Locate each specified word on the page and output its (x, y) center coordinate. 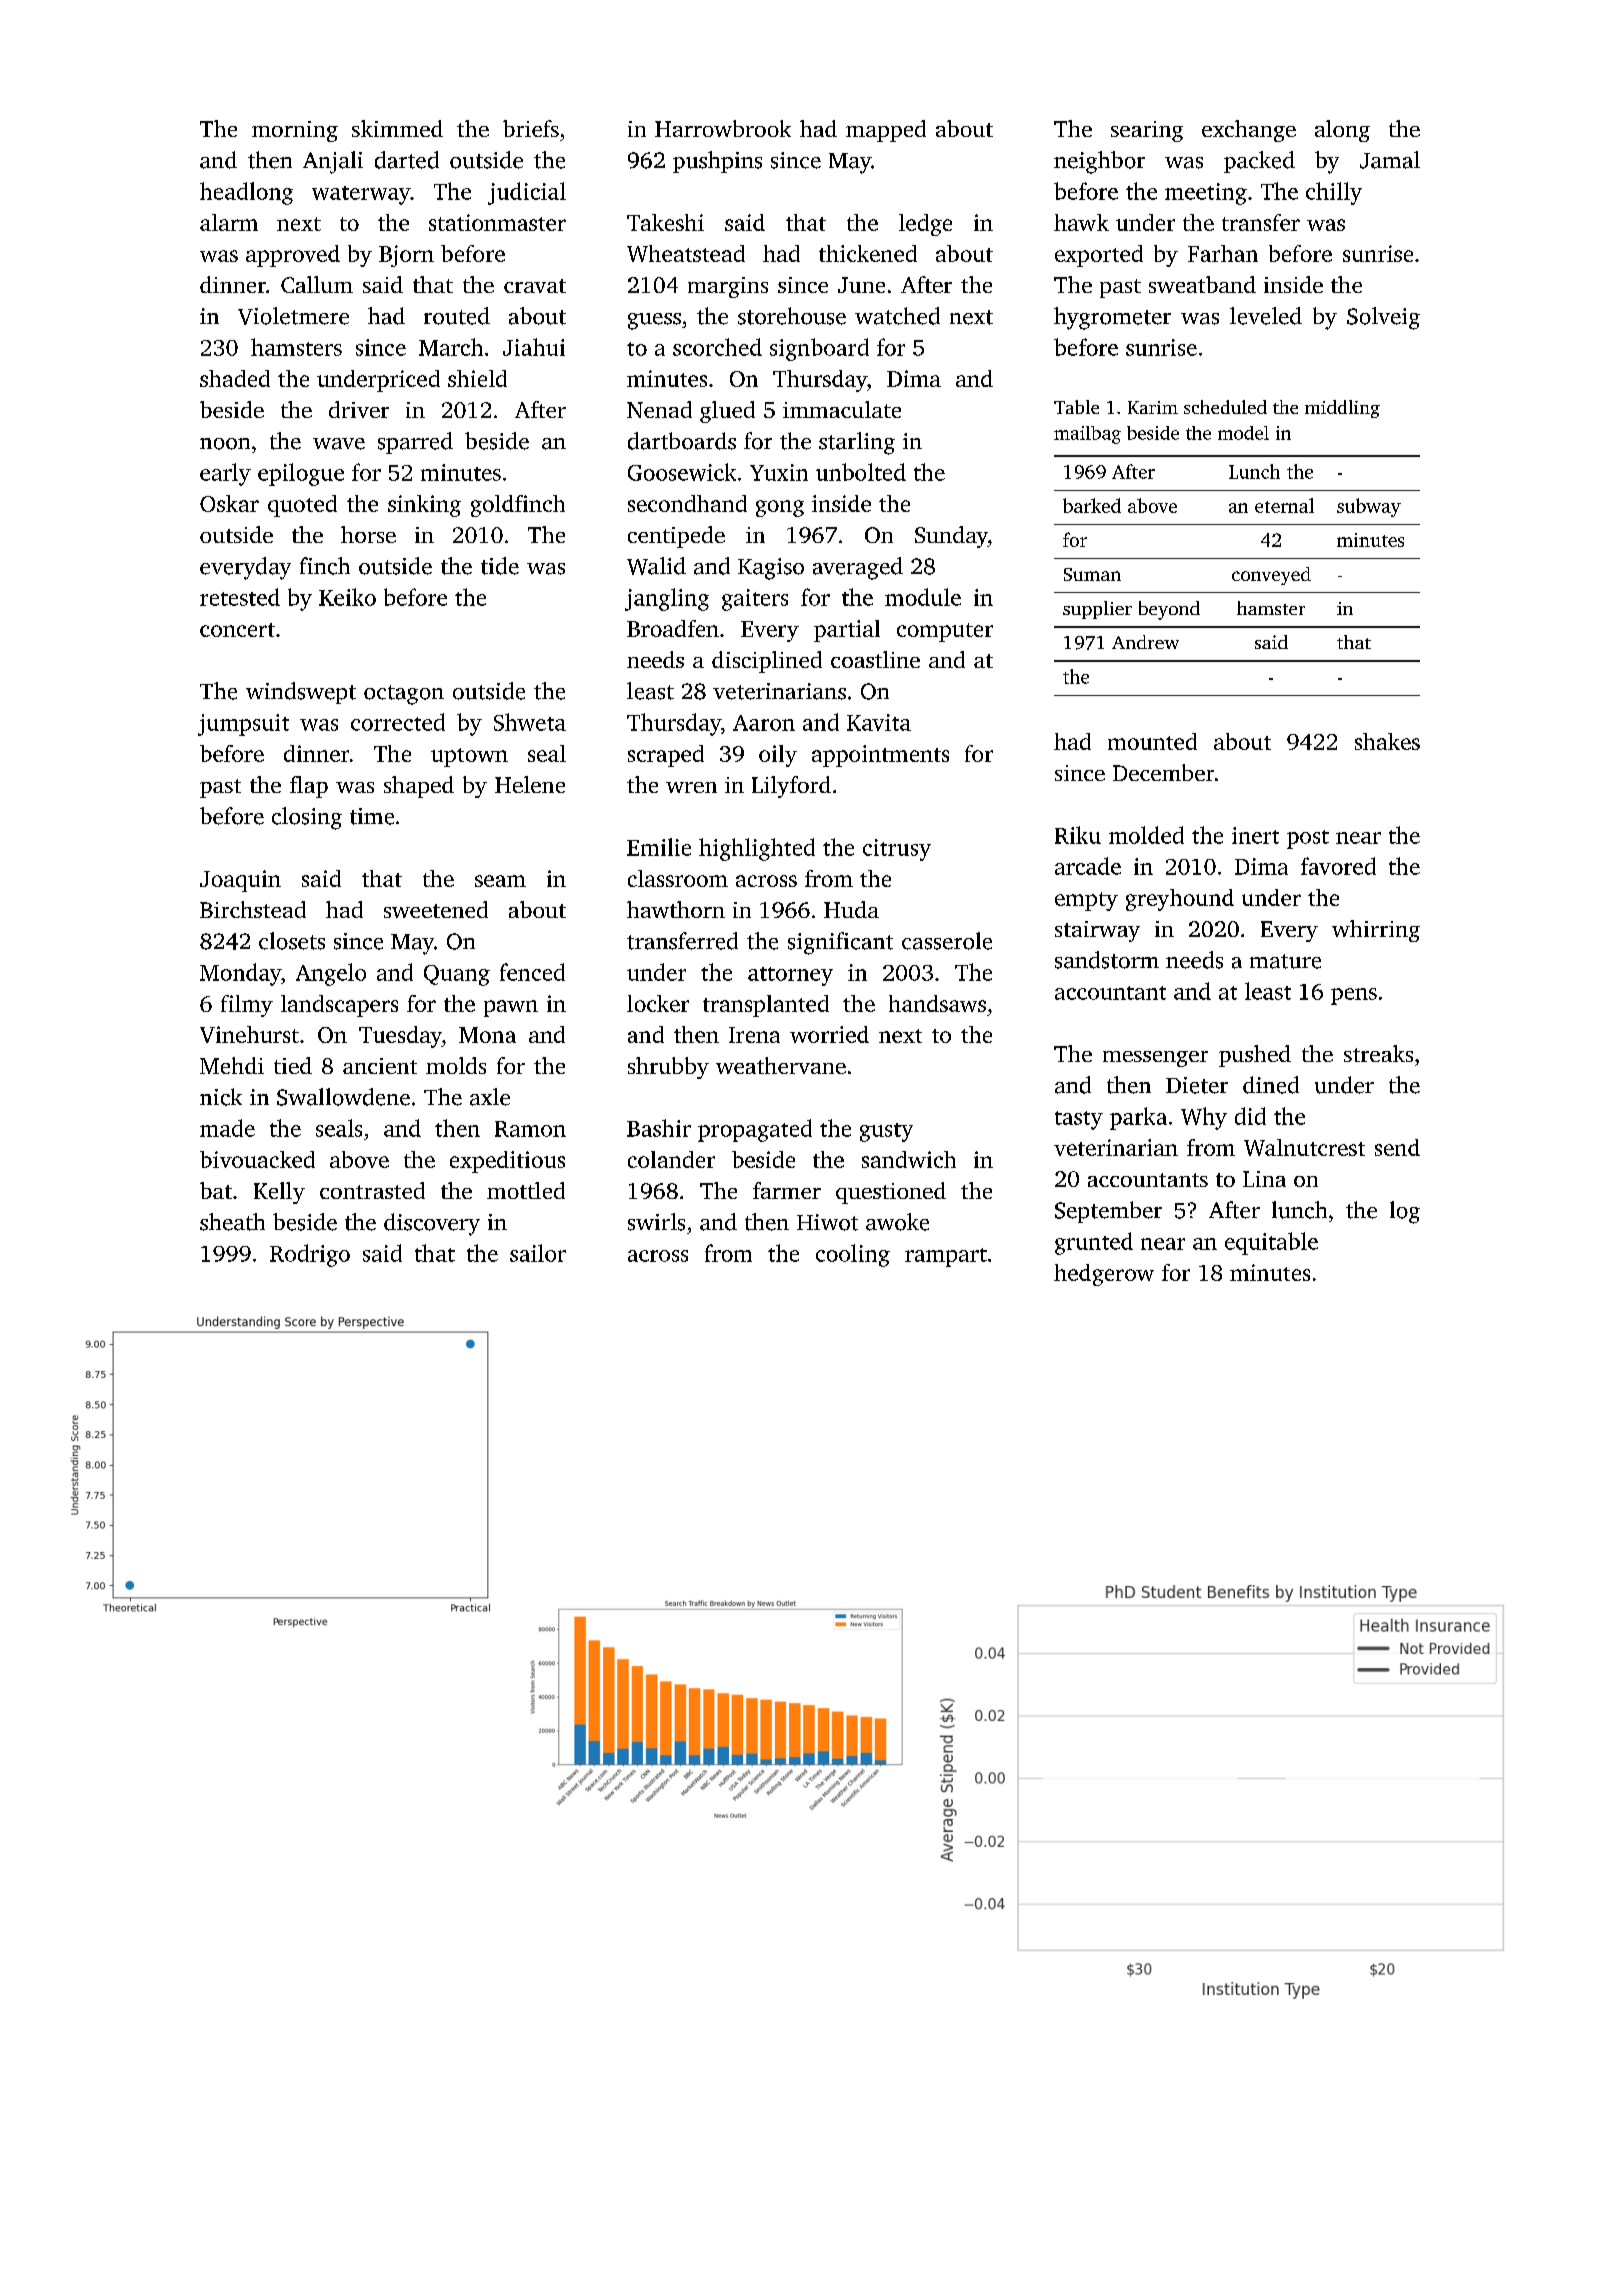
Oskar (229, 503)
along (1342, 131)
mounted (1152, 741)
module (923, 597)
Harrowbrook (723, 128)
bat (216, 1190)
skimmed (397, 128)
